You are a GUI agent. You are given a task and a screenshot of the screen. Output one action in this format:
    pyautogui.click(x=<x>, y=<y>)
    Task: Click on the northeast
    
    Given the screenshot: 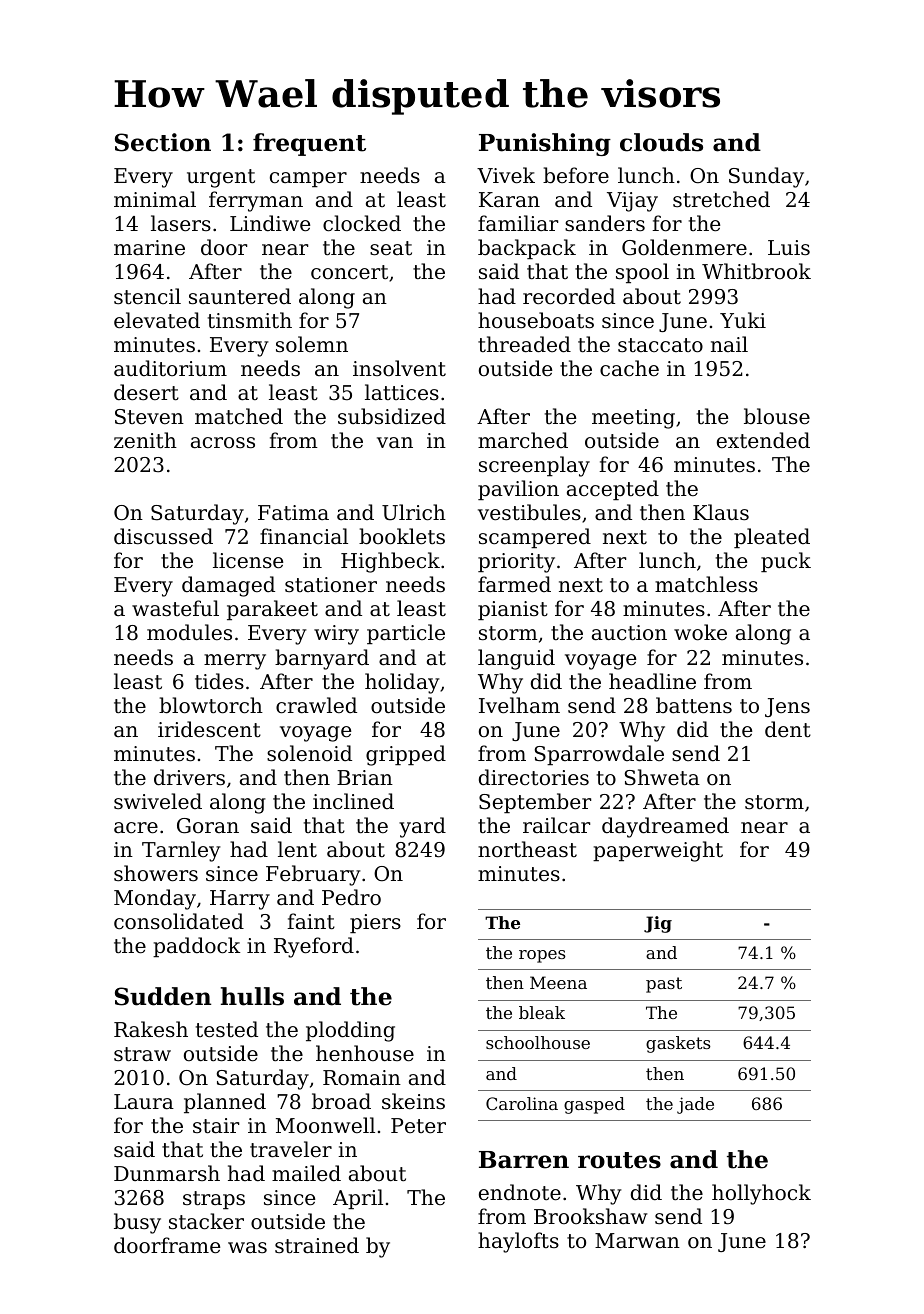 What is the action you would take?
    pyautogui.click(x=527, y=849)
